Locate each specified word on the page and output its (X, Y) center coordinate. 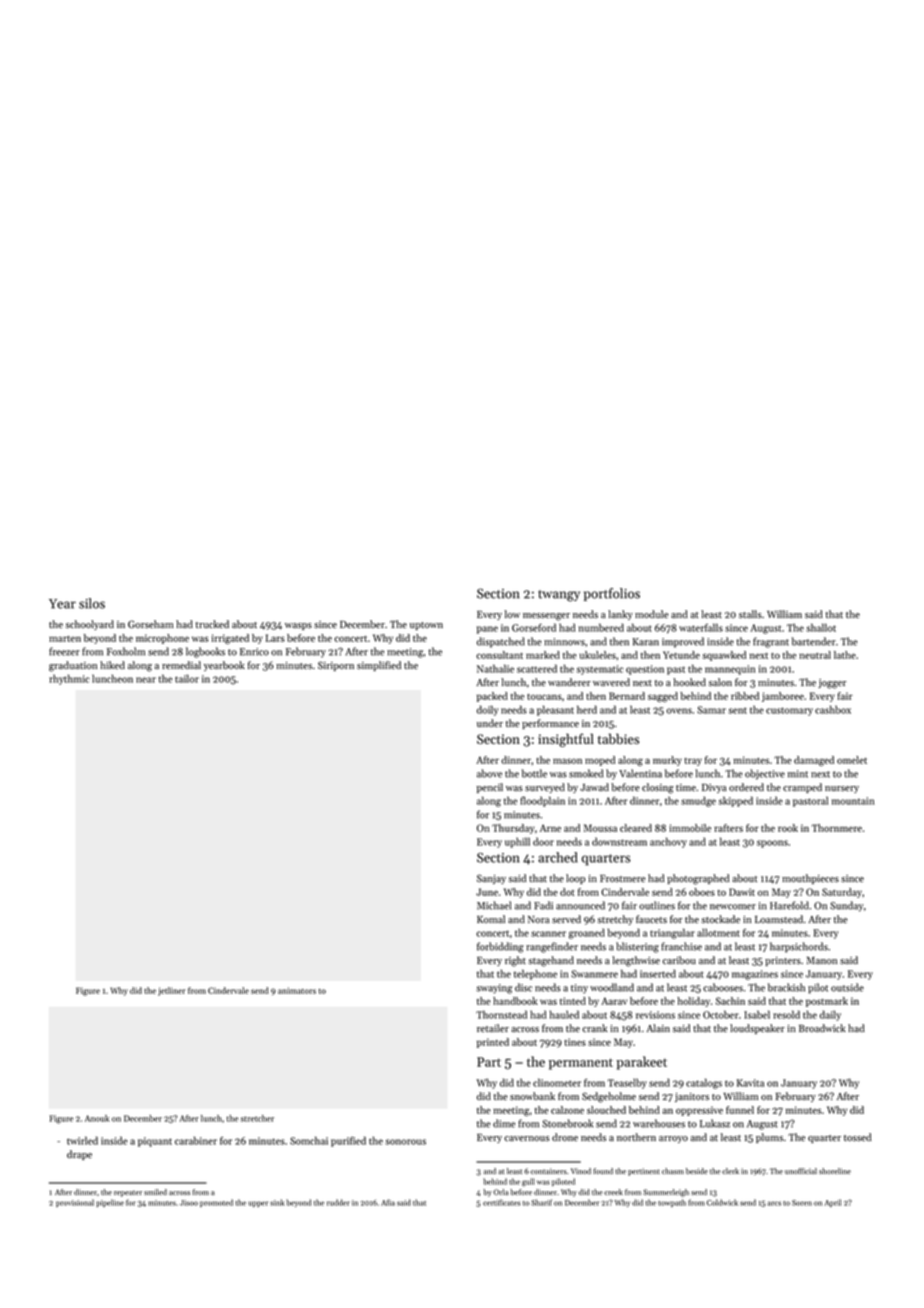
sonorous (405, 1142)
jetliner (171, 991)
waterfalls (701, 627)
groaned (587, 933)
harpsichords (799, 947)
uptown (426, 626)
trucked (212, 624)
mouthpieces (810, 879)
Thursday (513, 829)
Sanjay (491, 879)
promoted (216, 1203)
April (833, 1203)
